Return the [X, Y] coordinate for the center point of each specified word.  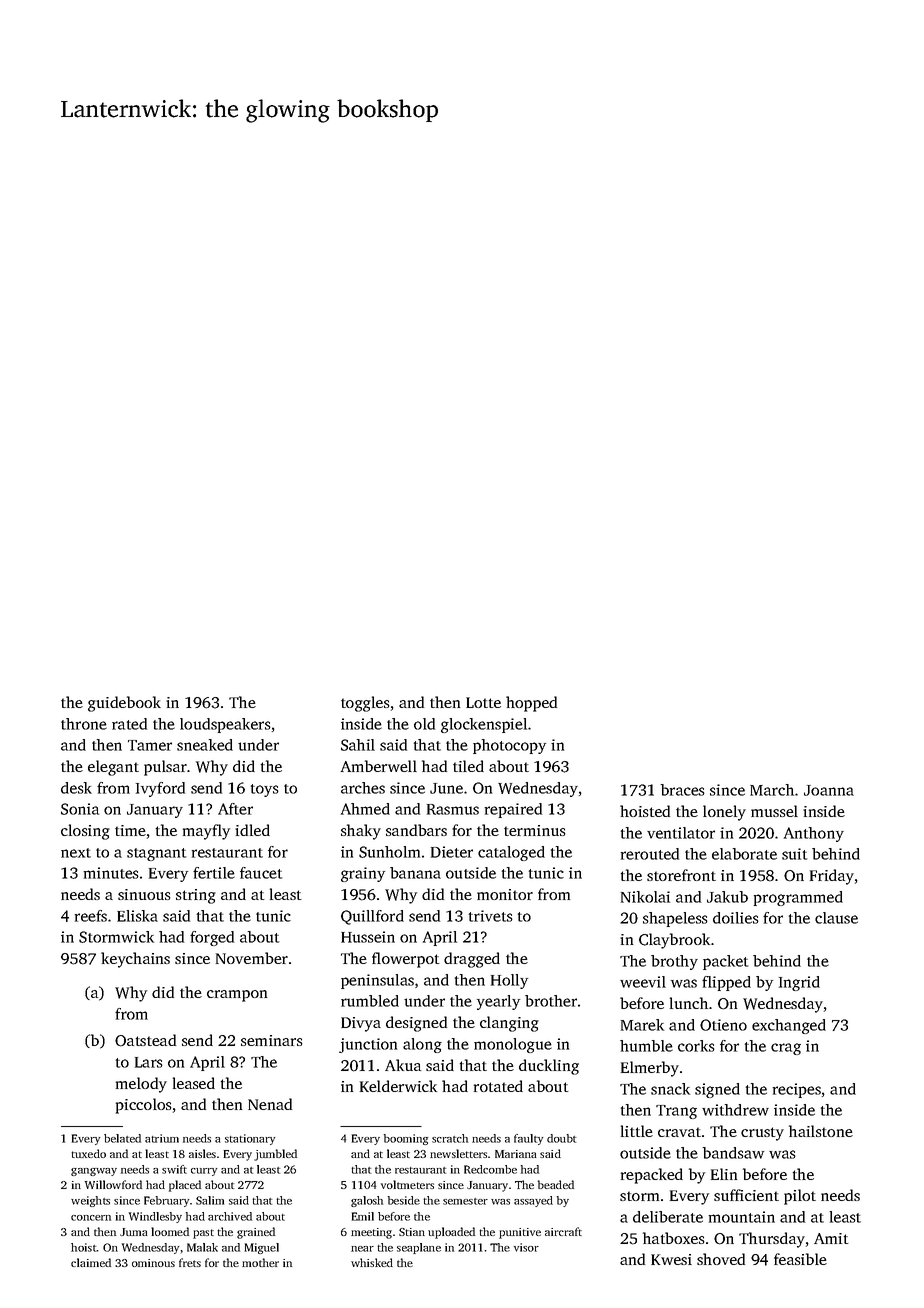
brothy [674, 962]
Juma [134, 1232]
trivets [491, 916]
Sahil [358, 745]
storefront [681, 875]
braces [683, 790]
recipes [797, 1090]
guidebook [124, 704]
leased [194, 1083]
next [76, 853]
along [422, 1045]
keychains [135, 960]
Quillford [372, 917]
